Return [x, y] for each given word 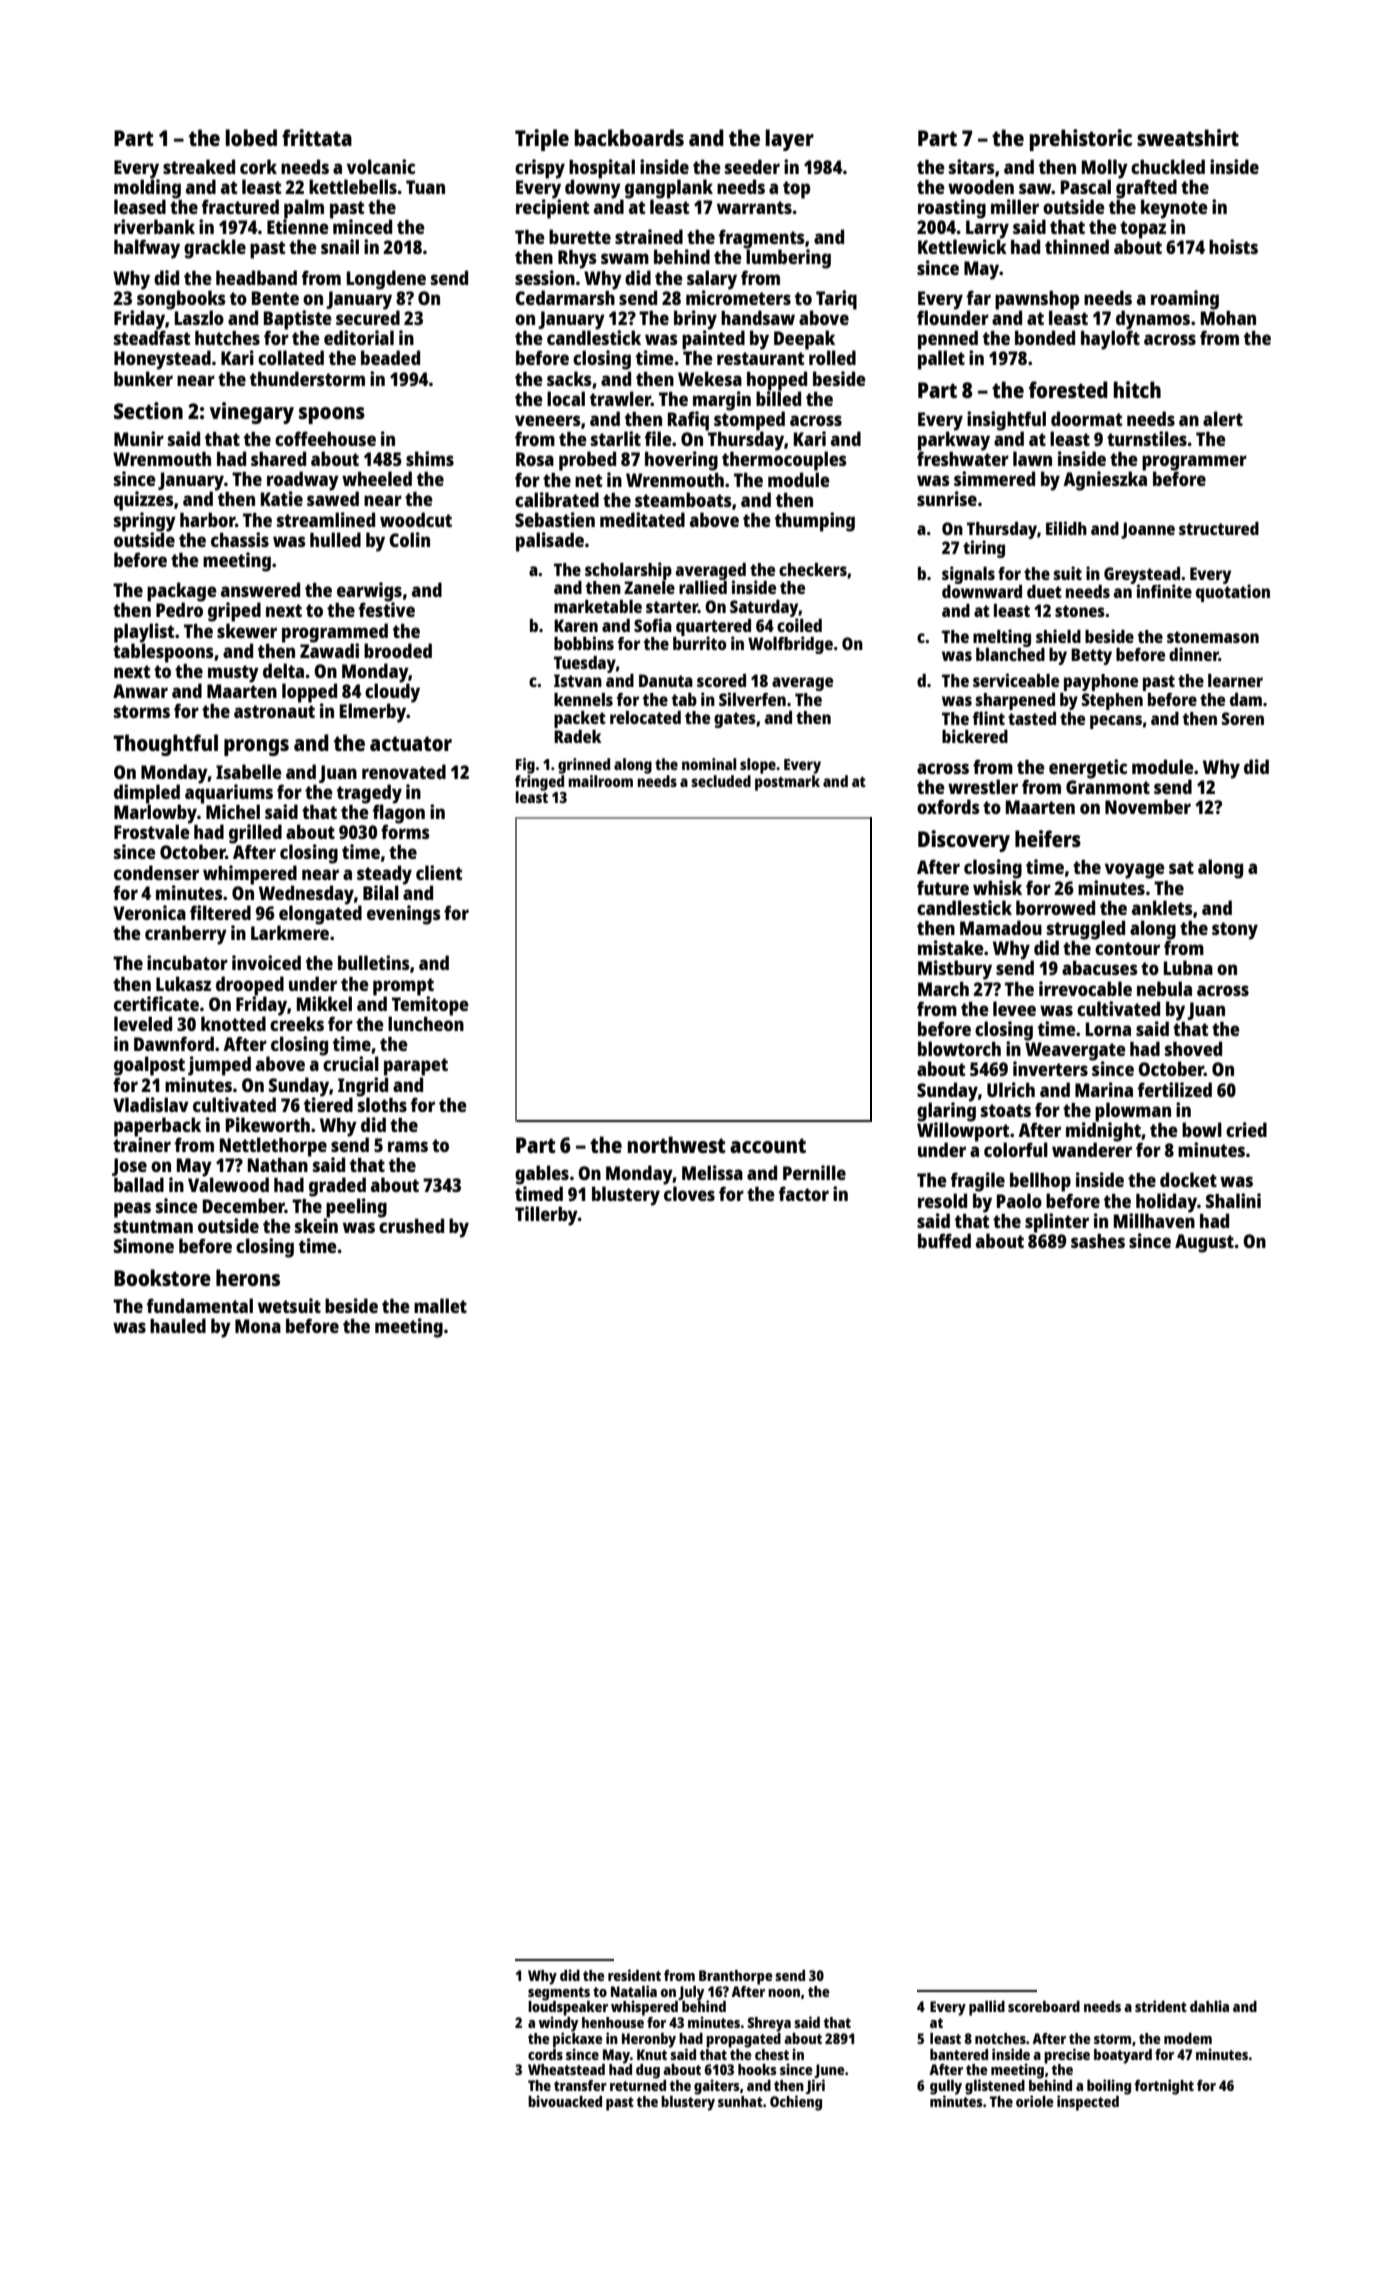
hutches [227, 338]
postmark [787, 783]
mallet [440, 1305]
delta [283, 670]
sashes [1098, 1241]
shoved [1193, 1048]
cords [545, 2054]
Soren [1243, 718]
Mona [258, 1326]
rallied [703, 587]
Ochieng [796, 2103]
